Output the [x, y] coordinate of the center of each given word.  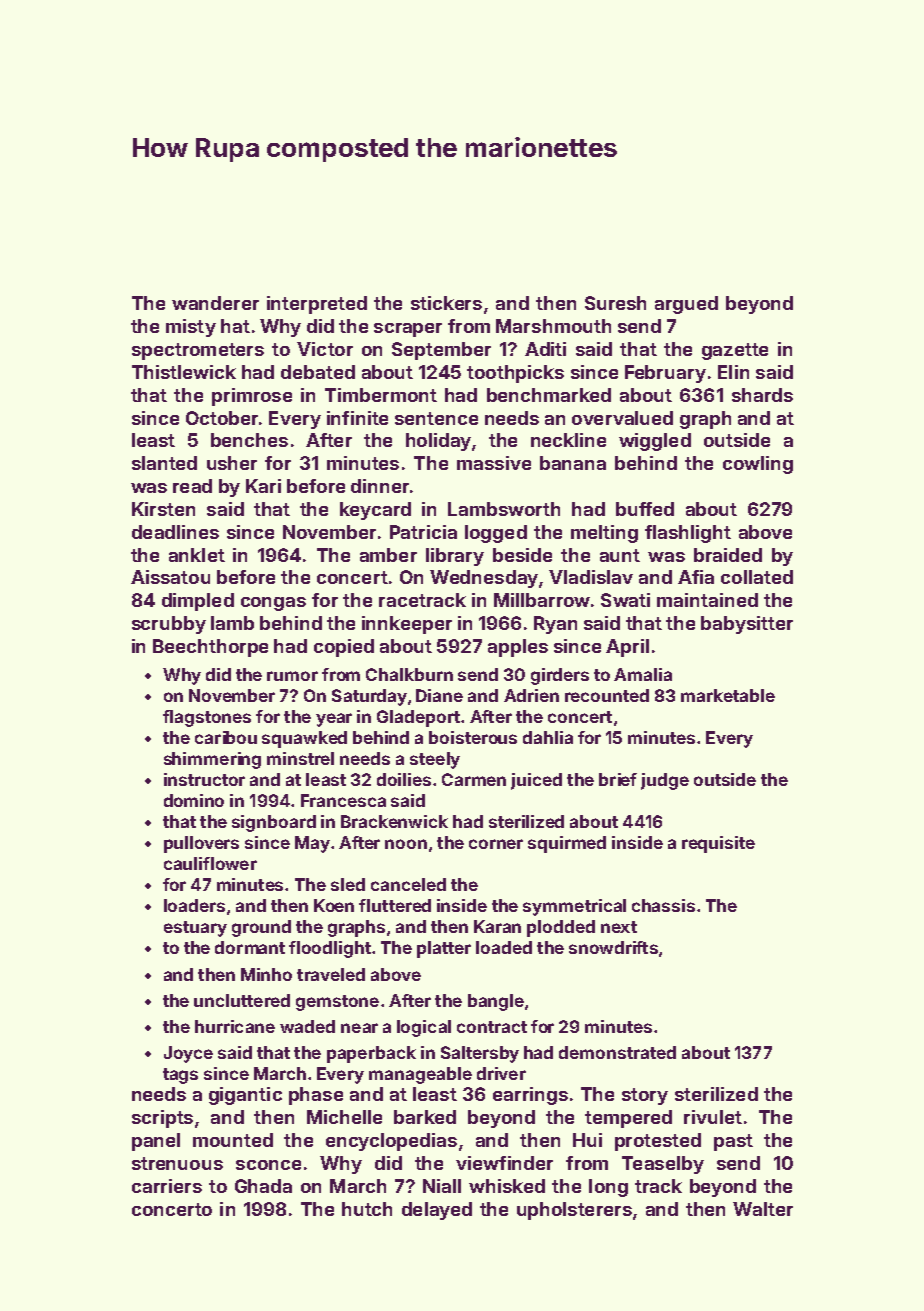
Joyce [188, 1054]
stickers [446, 303]
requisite [718, 844]
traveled [331, 974]
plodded [561, 928]
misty [191, 328]
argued [686, 305]
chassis [663, 905]
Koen [334, 905]
